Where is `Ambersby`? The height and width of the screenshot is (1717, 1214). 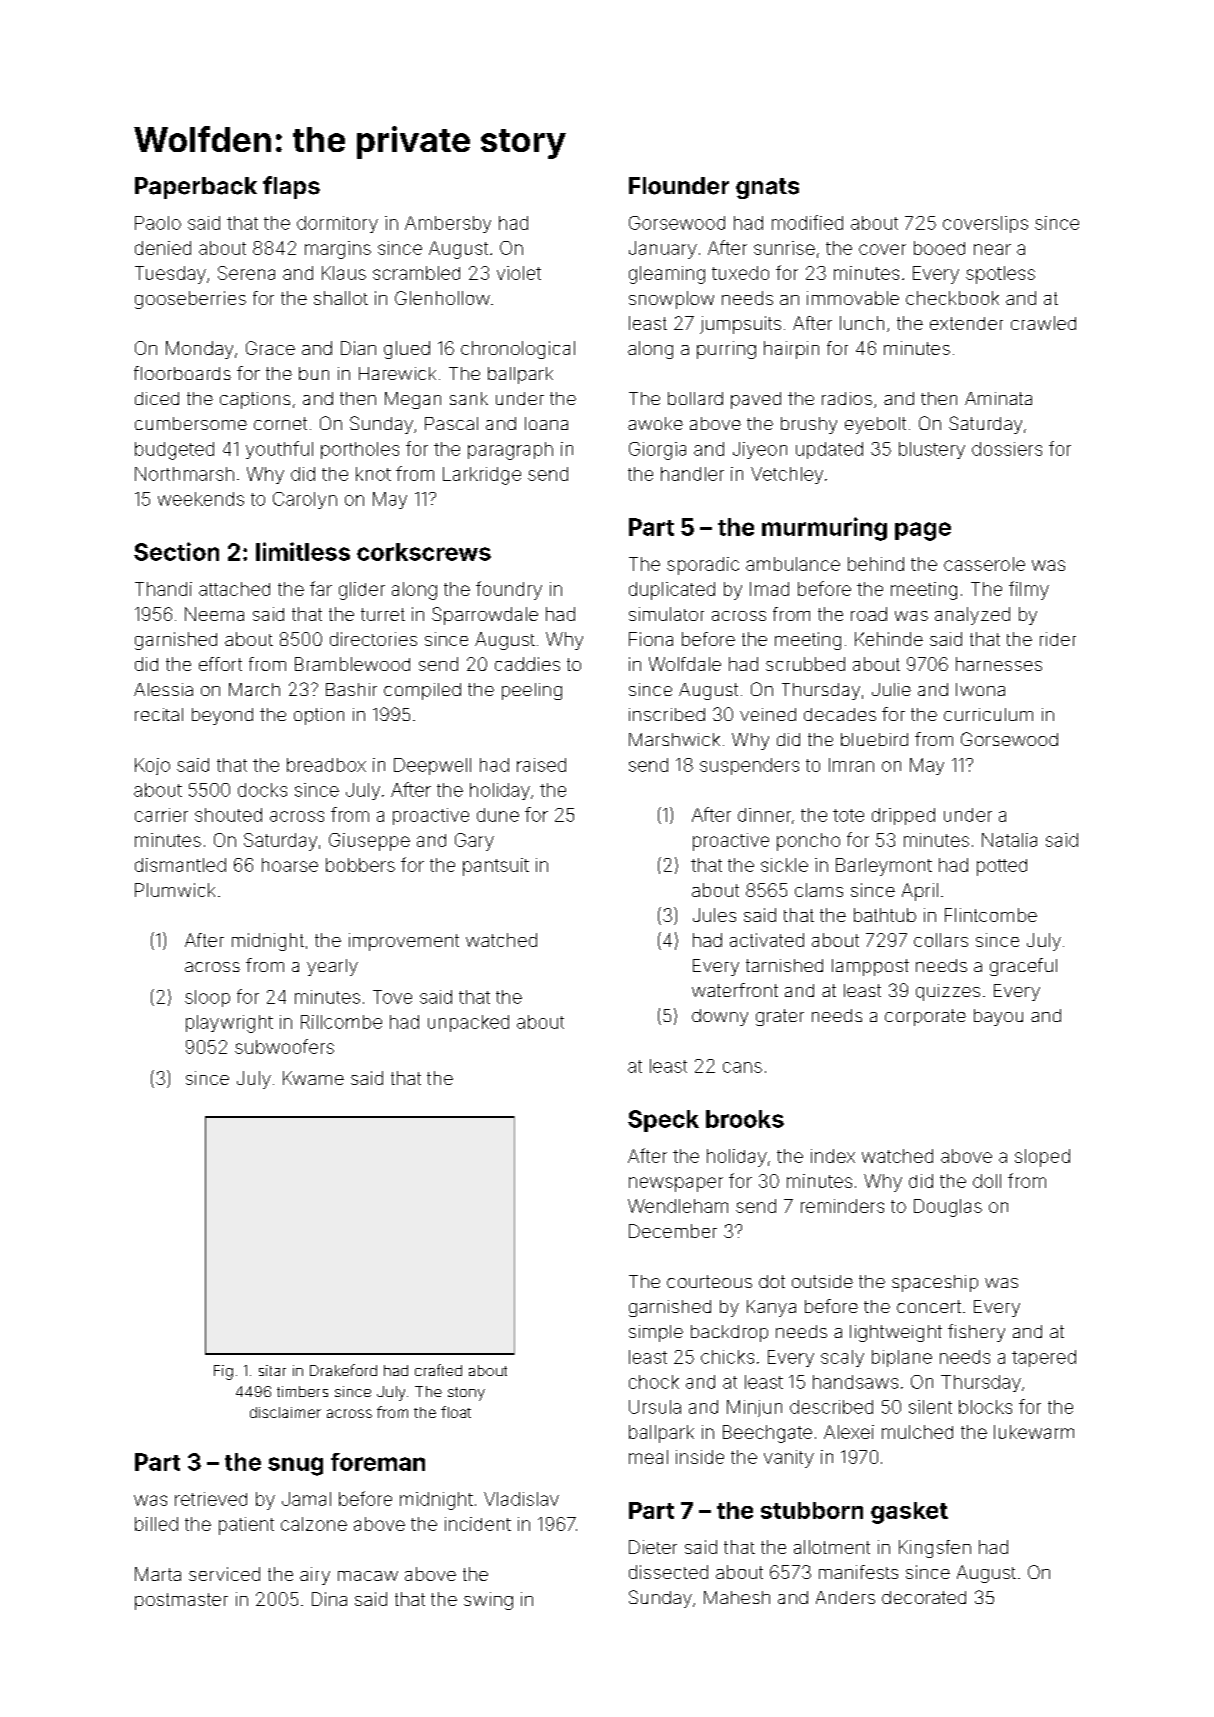
Ambersby is located at coordinates (448, 224).
